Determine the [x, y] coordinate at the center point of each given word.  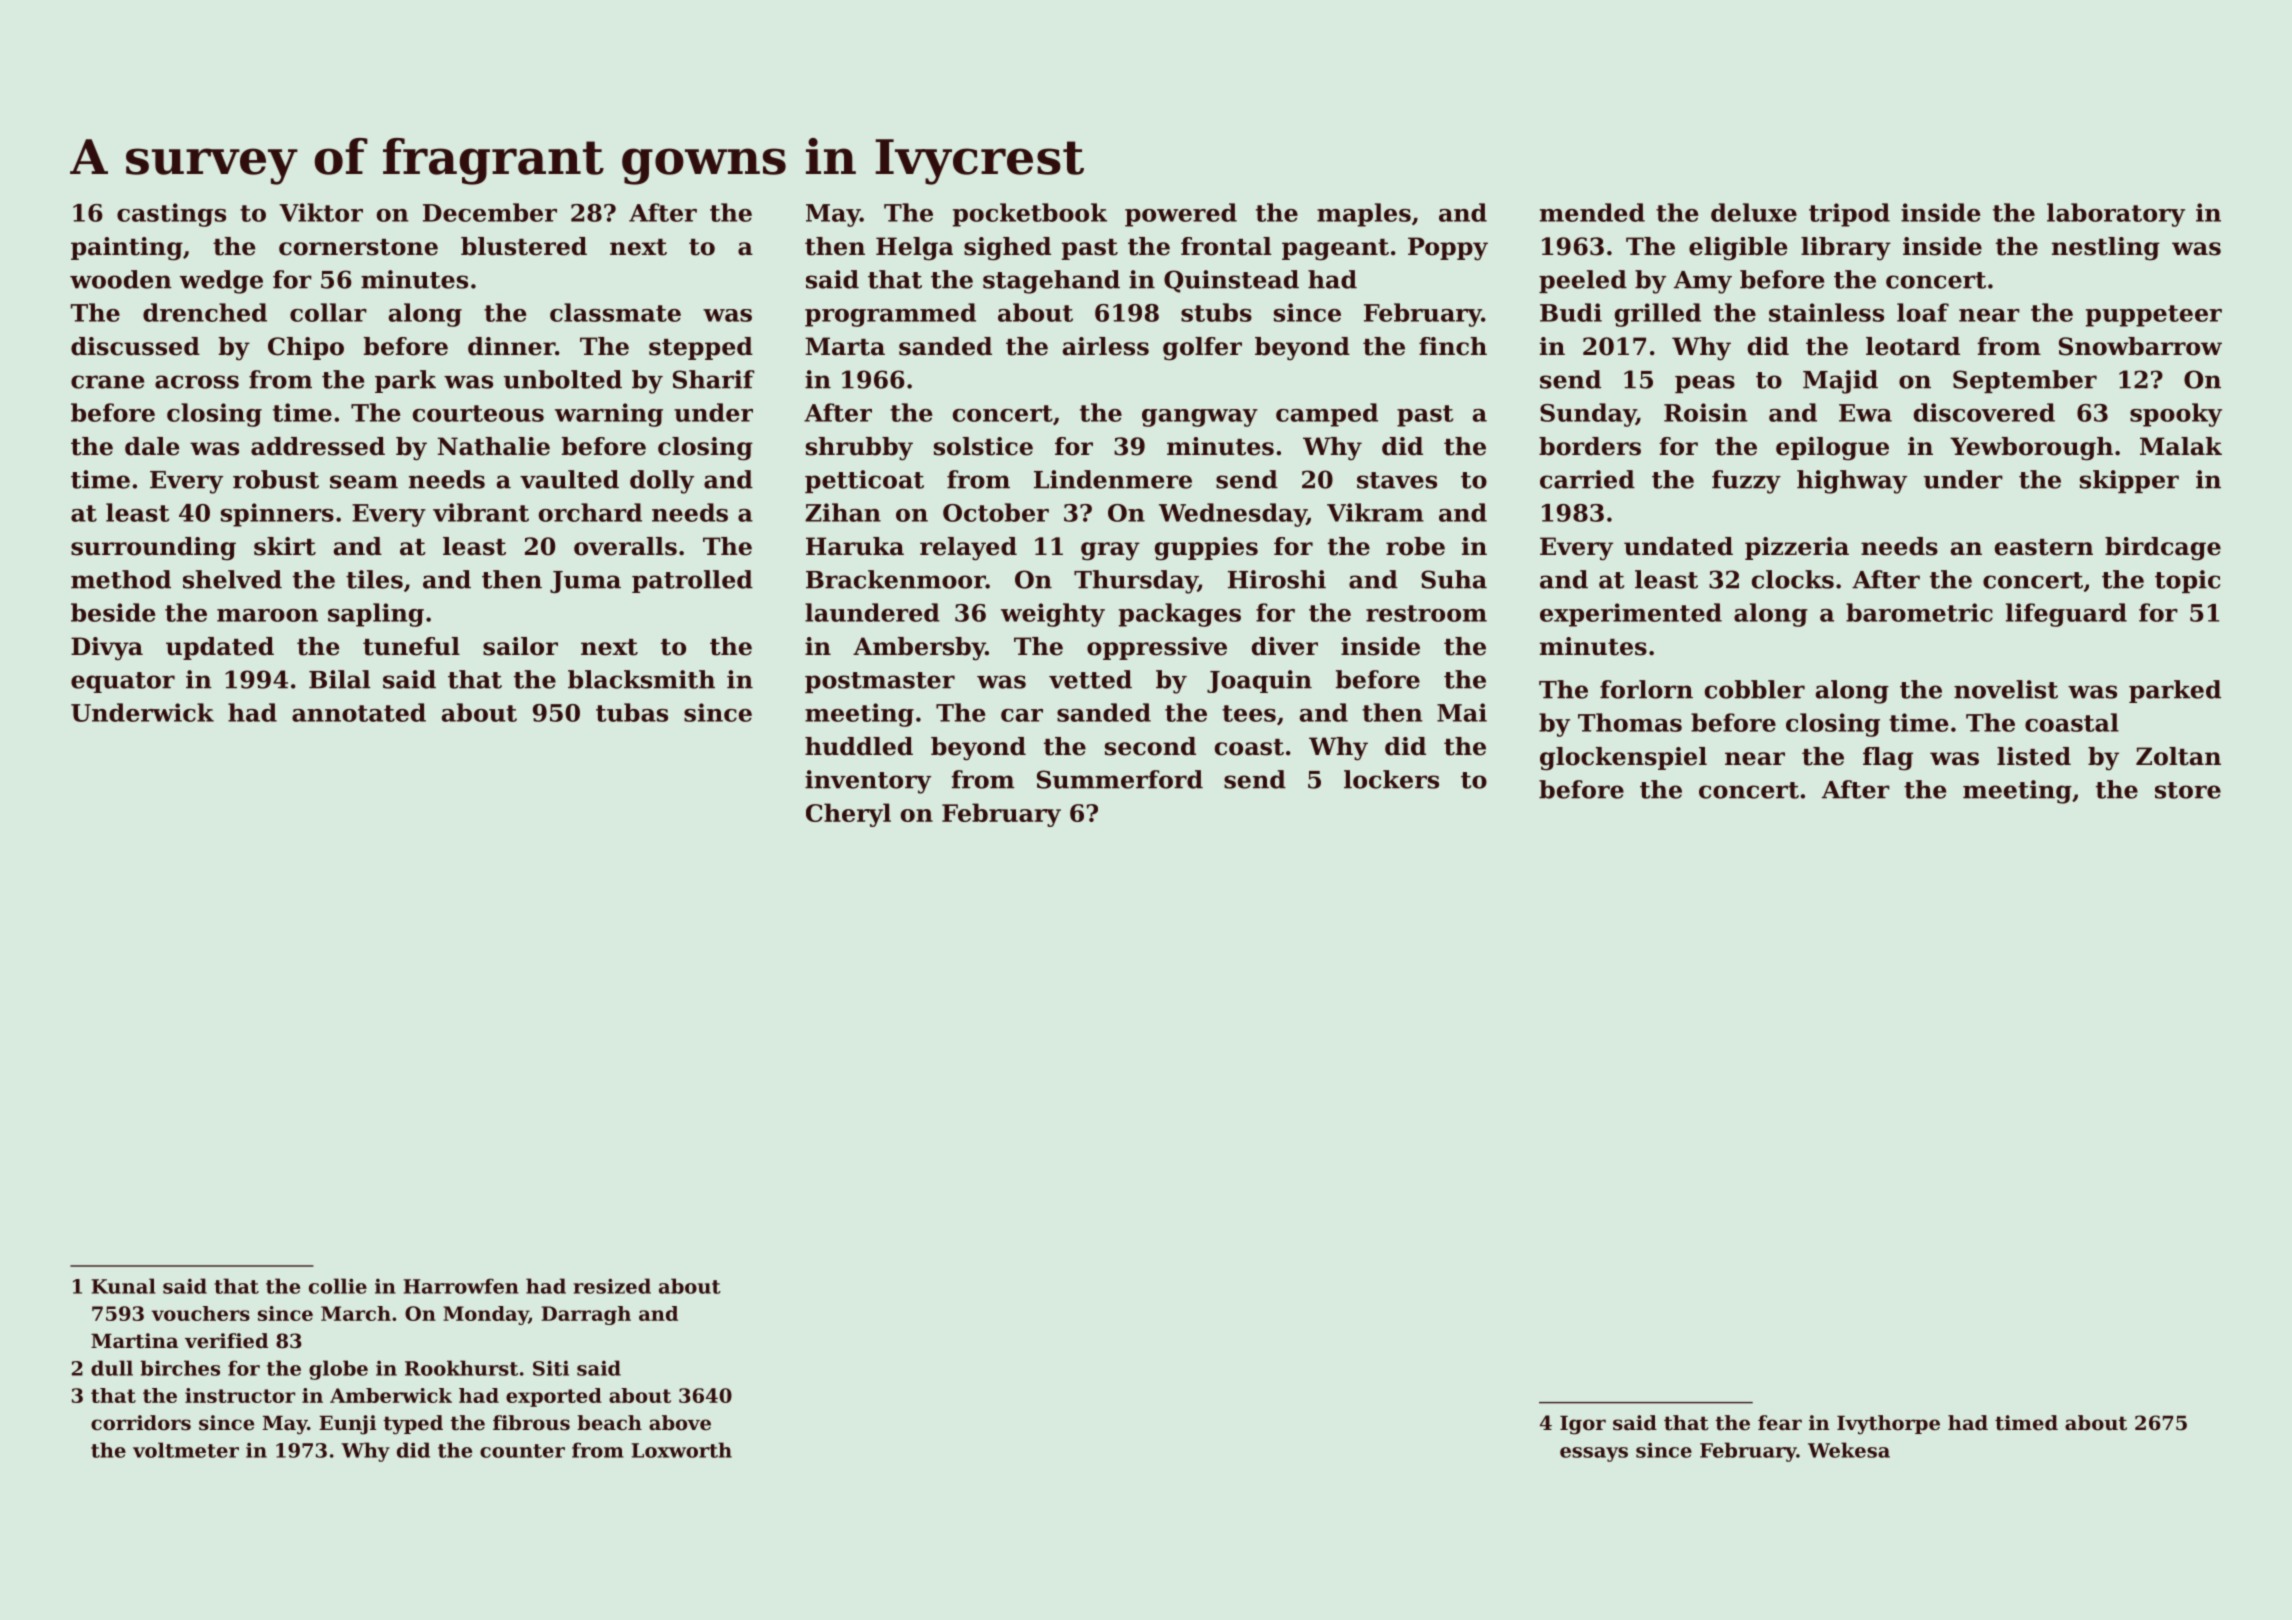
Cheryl [848, 815]
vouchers [200, 1313]
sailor [520, 646]
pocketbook [1030, 215]
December [490, 212]
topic [2187, 581]
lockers [1391, 779]
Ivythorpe [1888, 1425]
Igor [1583, 1425]
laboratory [2116, 215]
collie [338, 1286]
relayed [968, 549]
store [2188, 790]
